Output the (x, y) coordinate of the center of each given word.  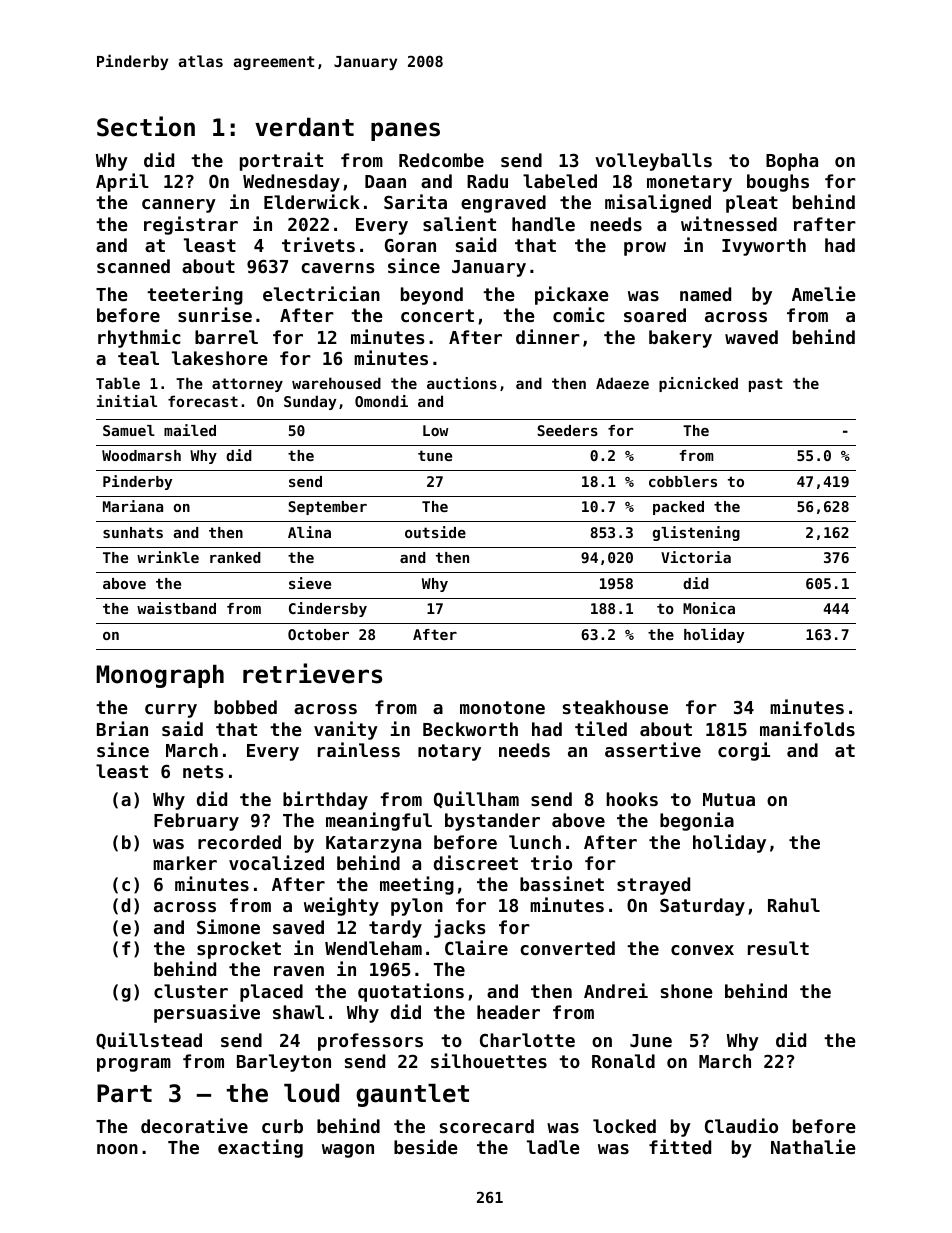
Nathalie (813, 1146)
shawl (298, 1012)
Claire (476, 947)
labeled (560, 181)
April (122, 182)
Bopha (792, 162)
